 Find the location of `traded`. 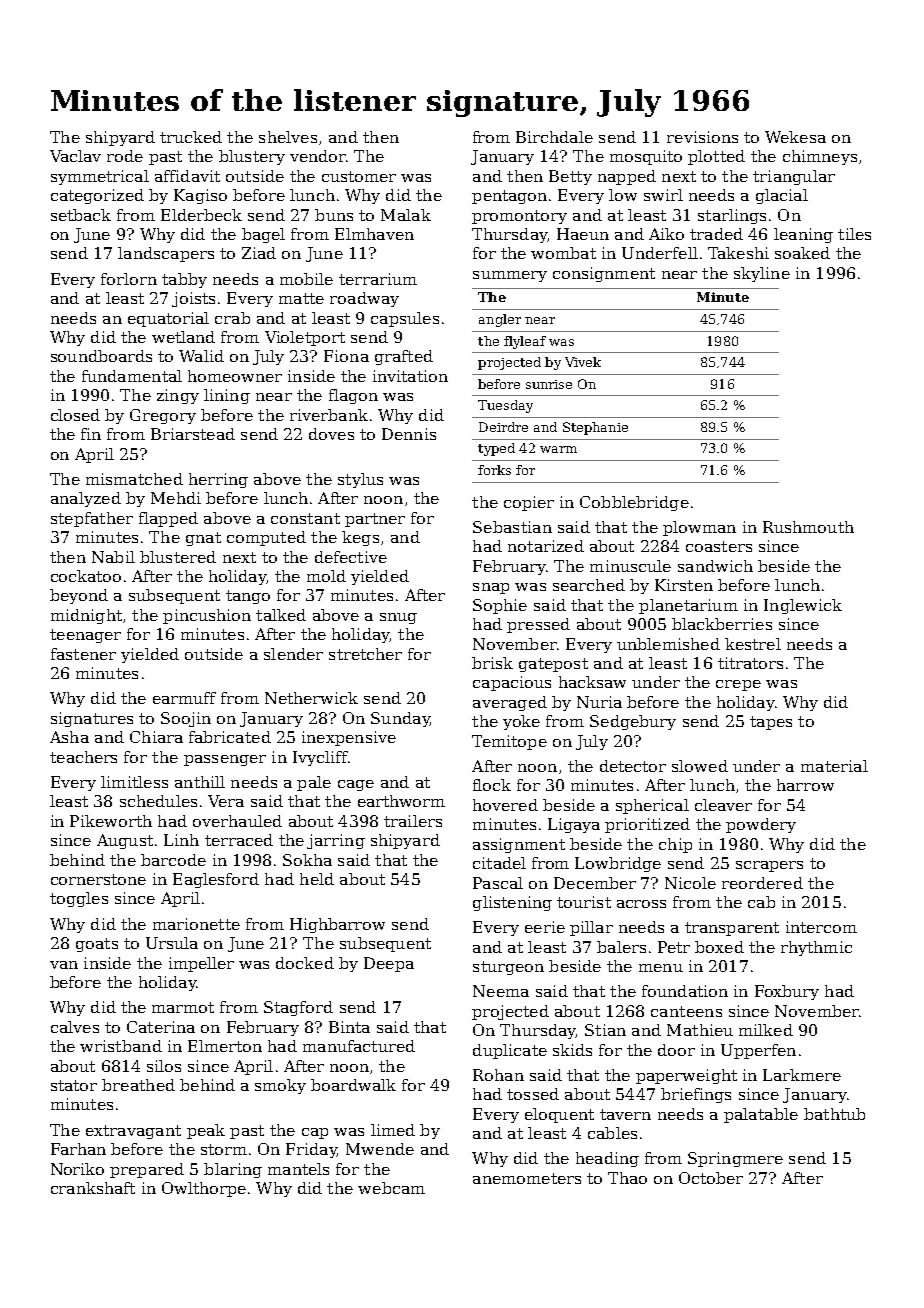

traded is located at coordinates (716, 234).
